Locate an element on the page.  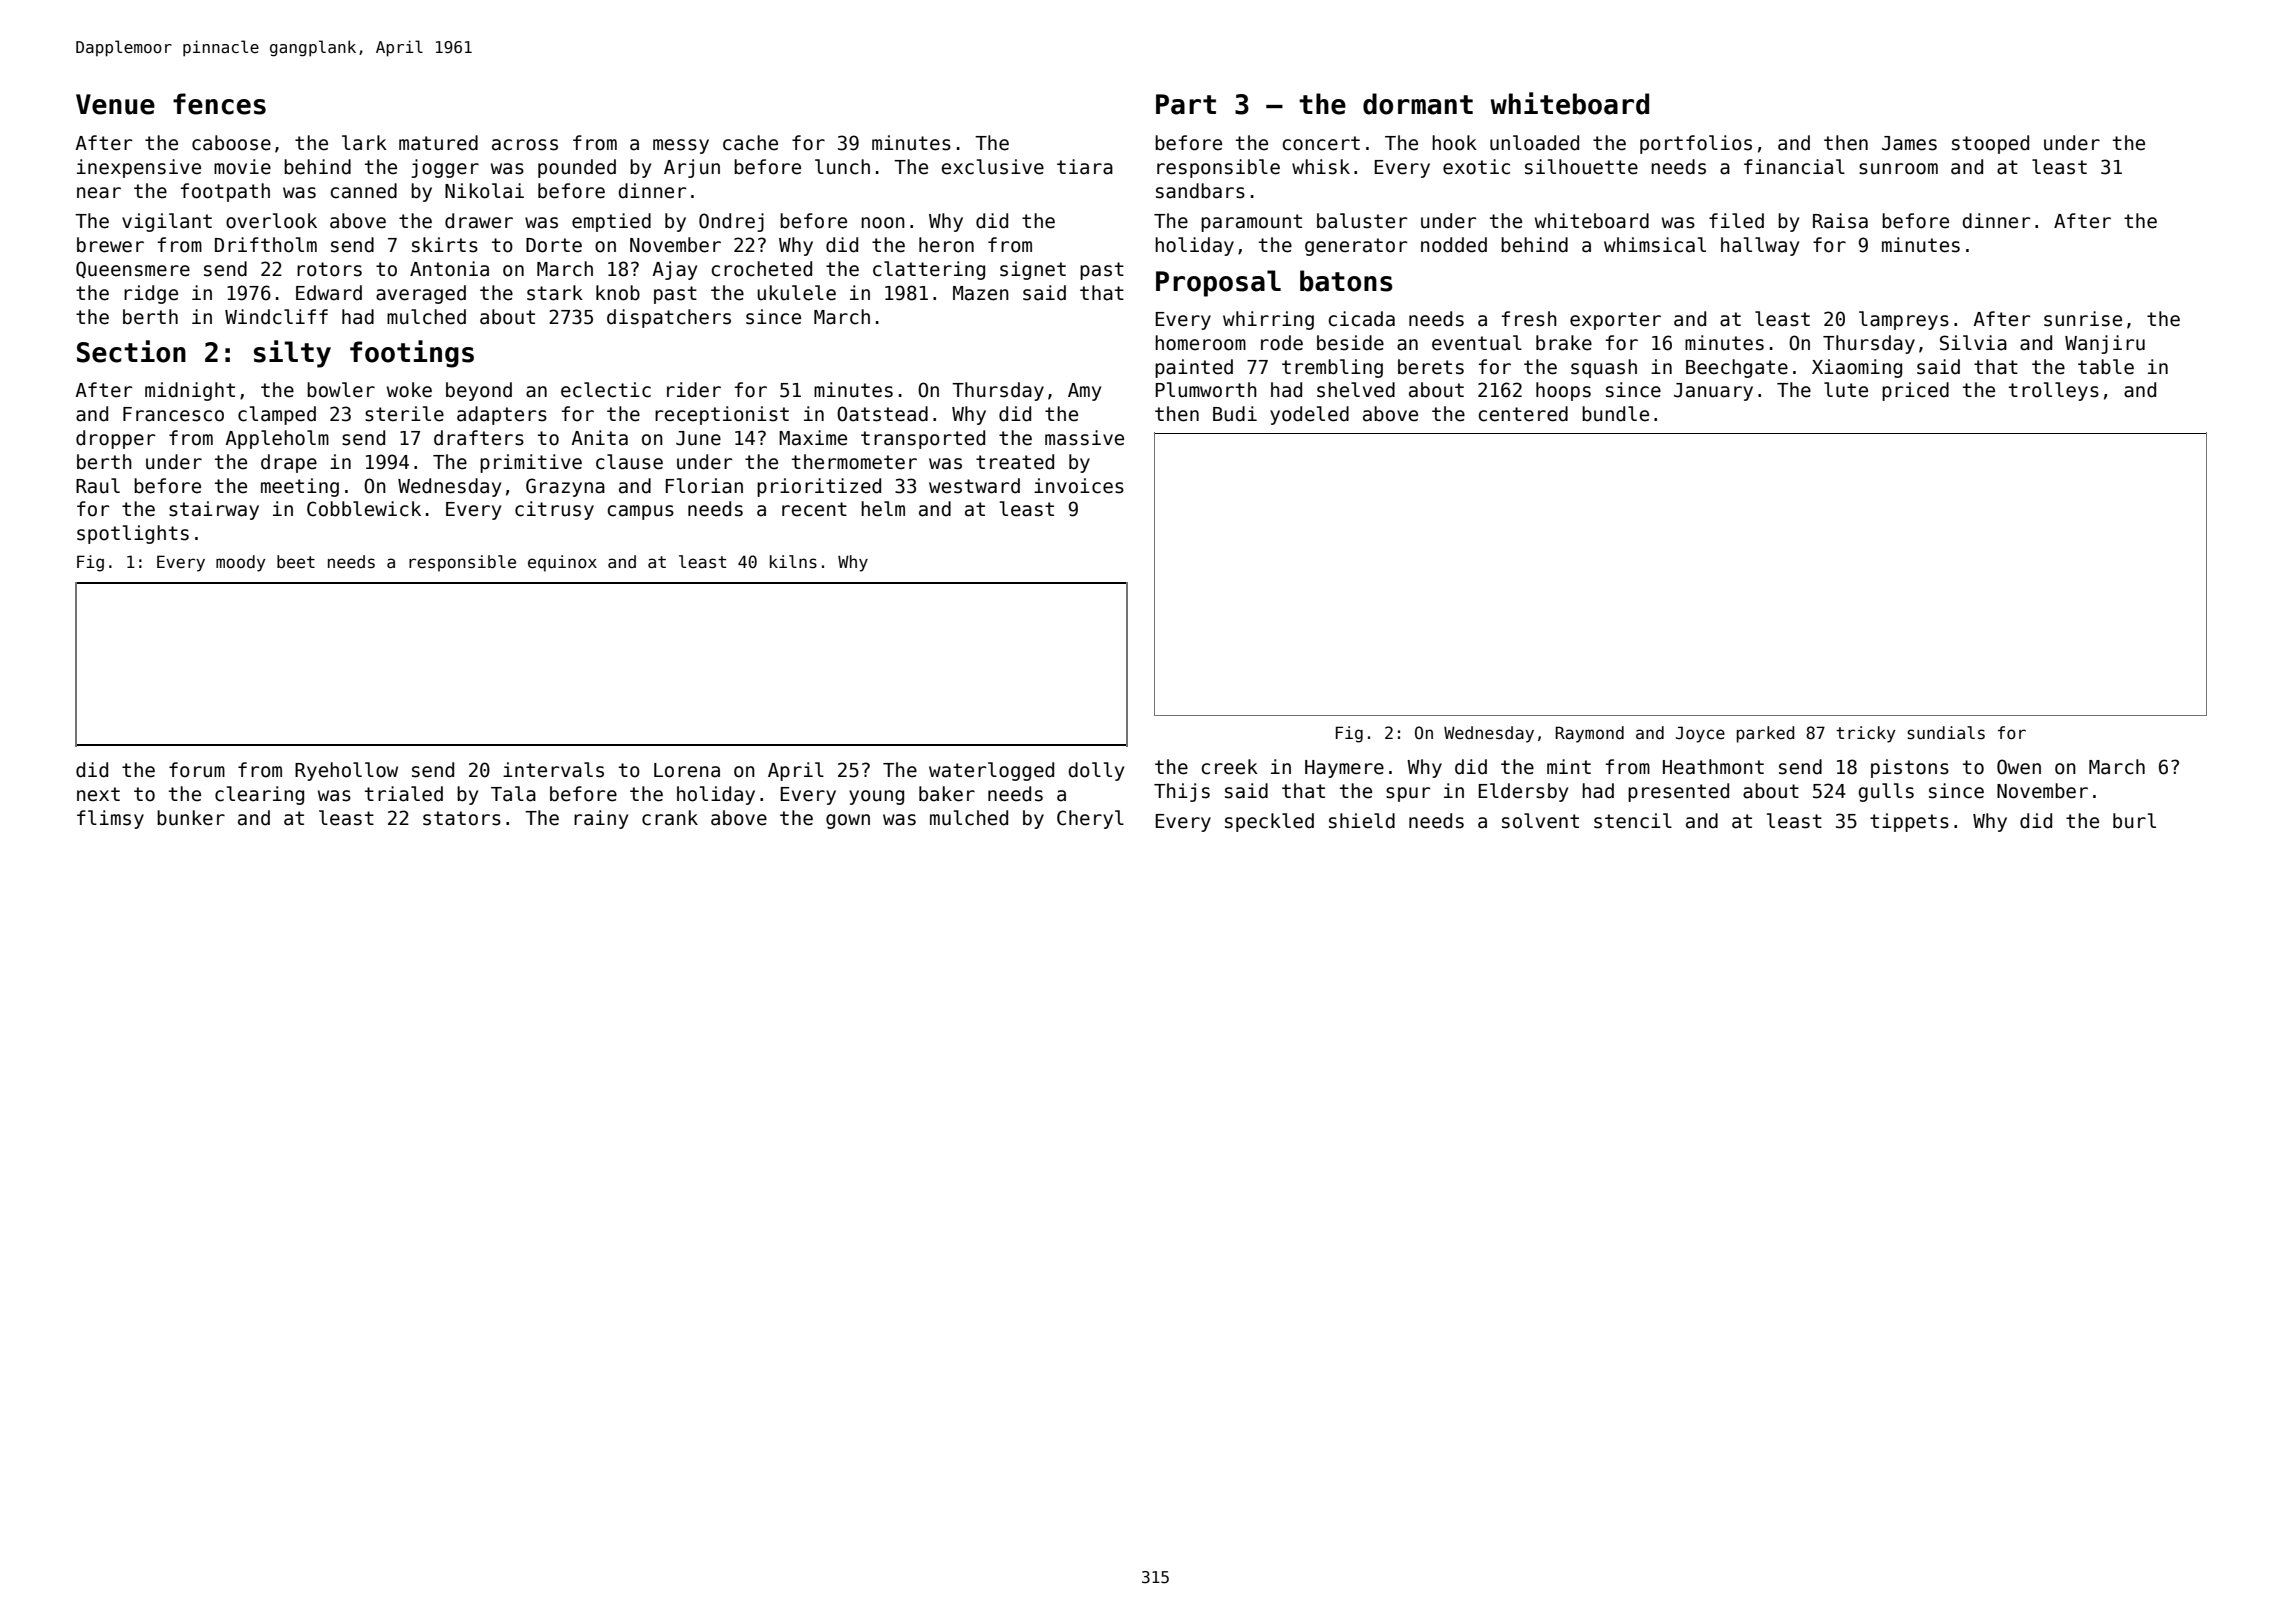
averaged is located at coordinates (421, 294).
